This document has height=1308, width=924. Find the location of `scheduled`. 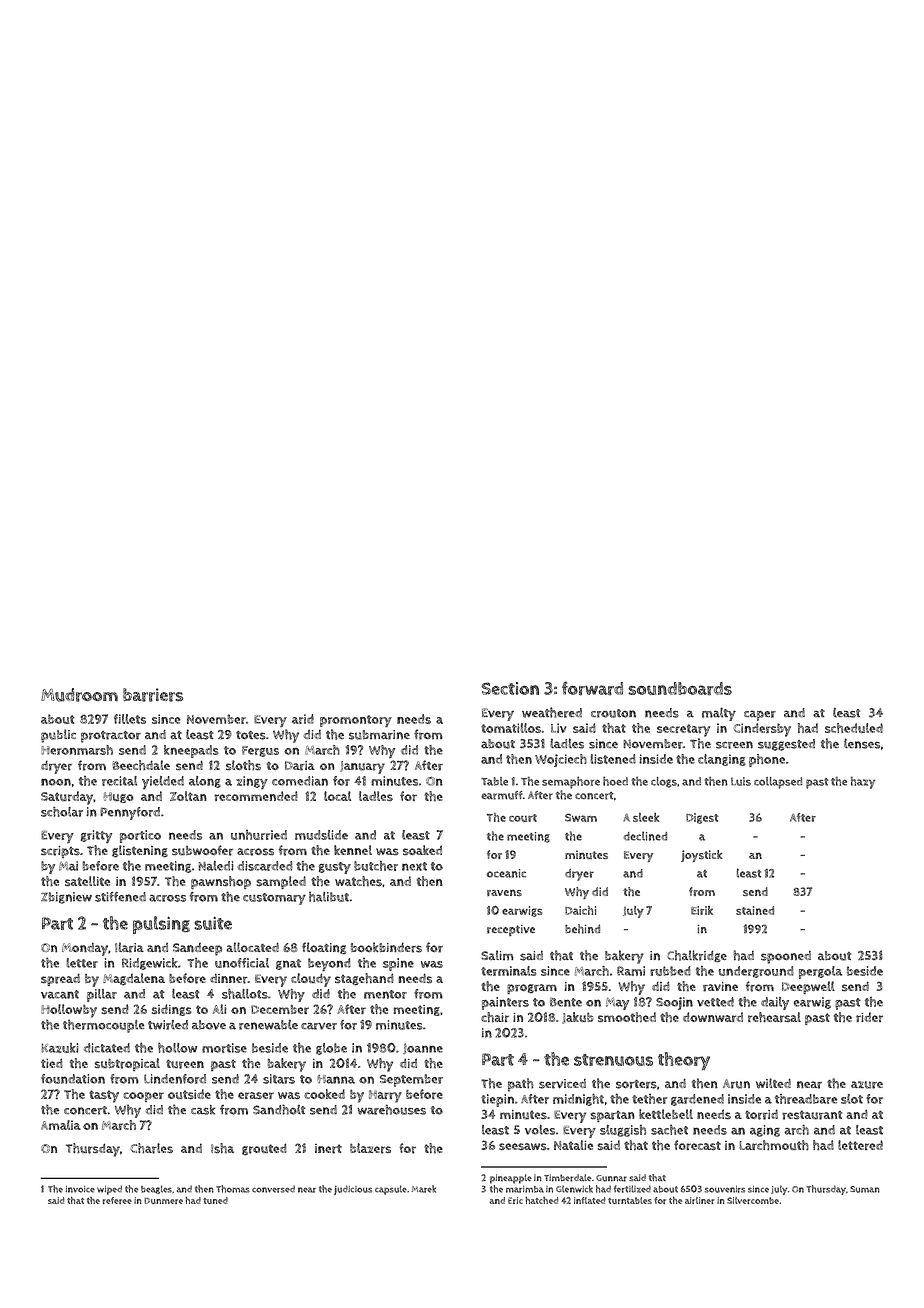

scheduled is located at coordinates (854, 728).
